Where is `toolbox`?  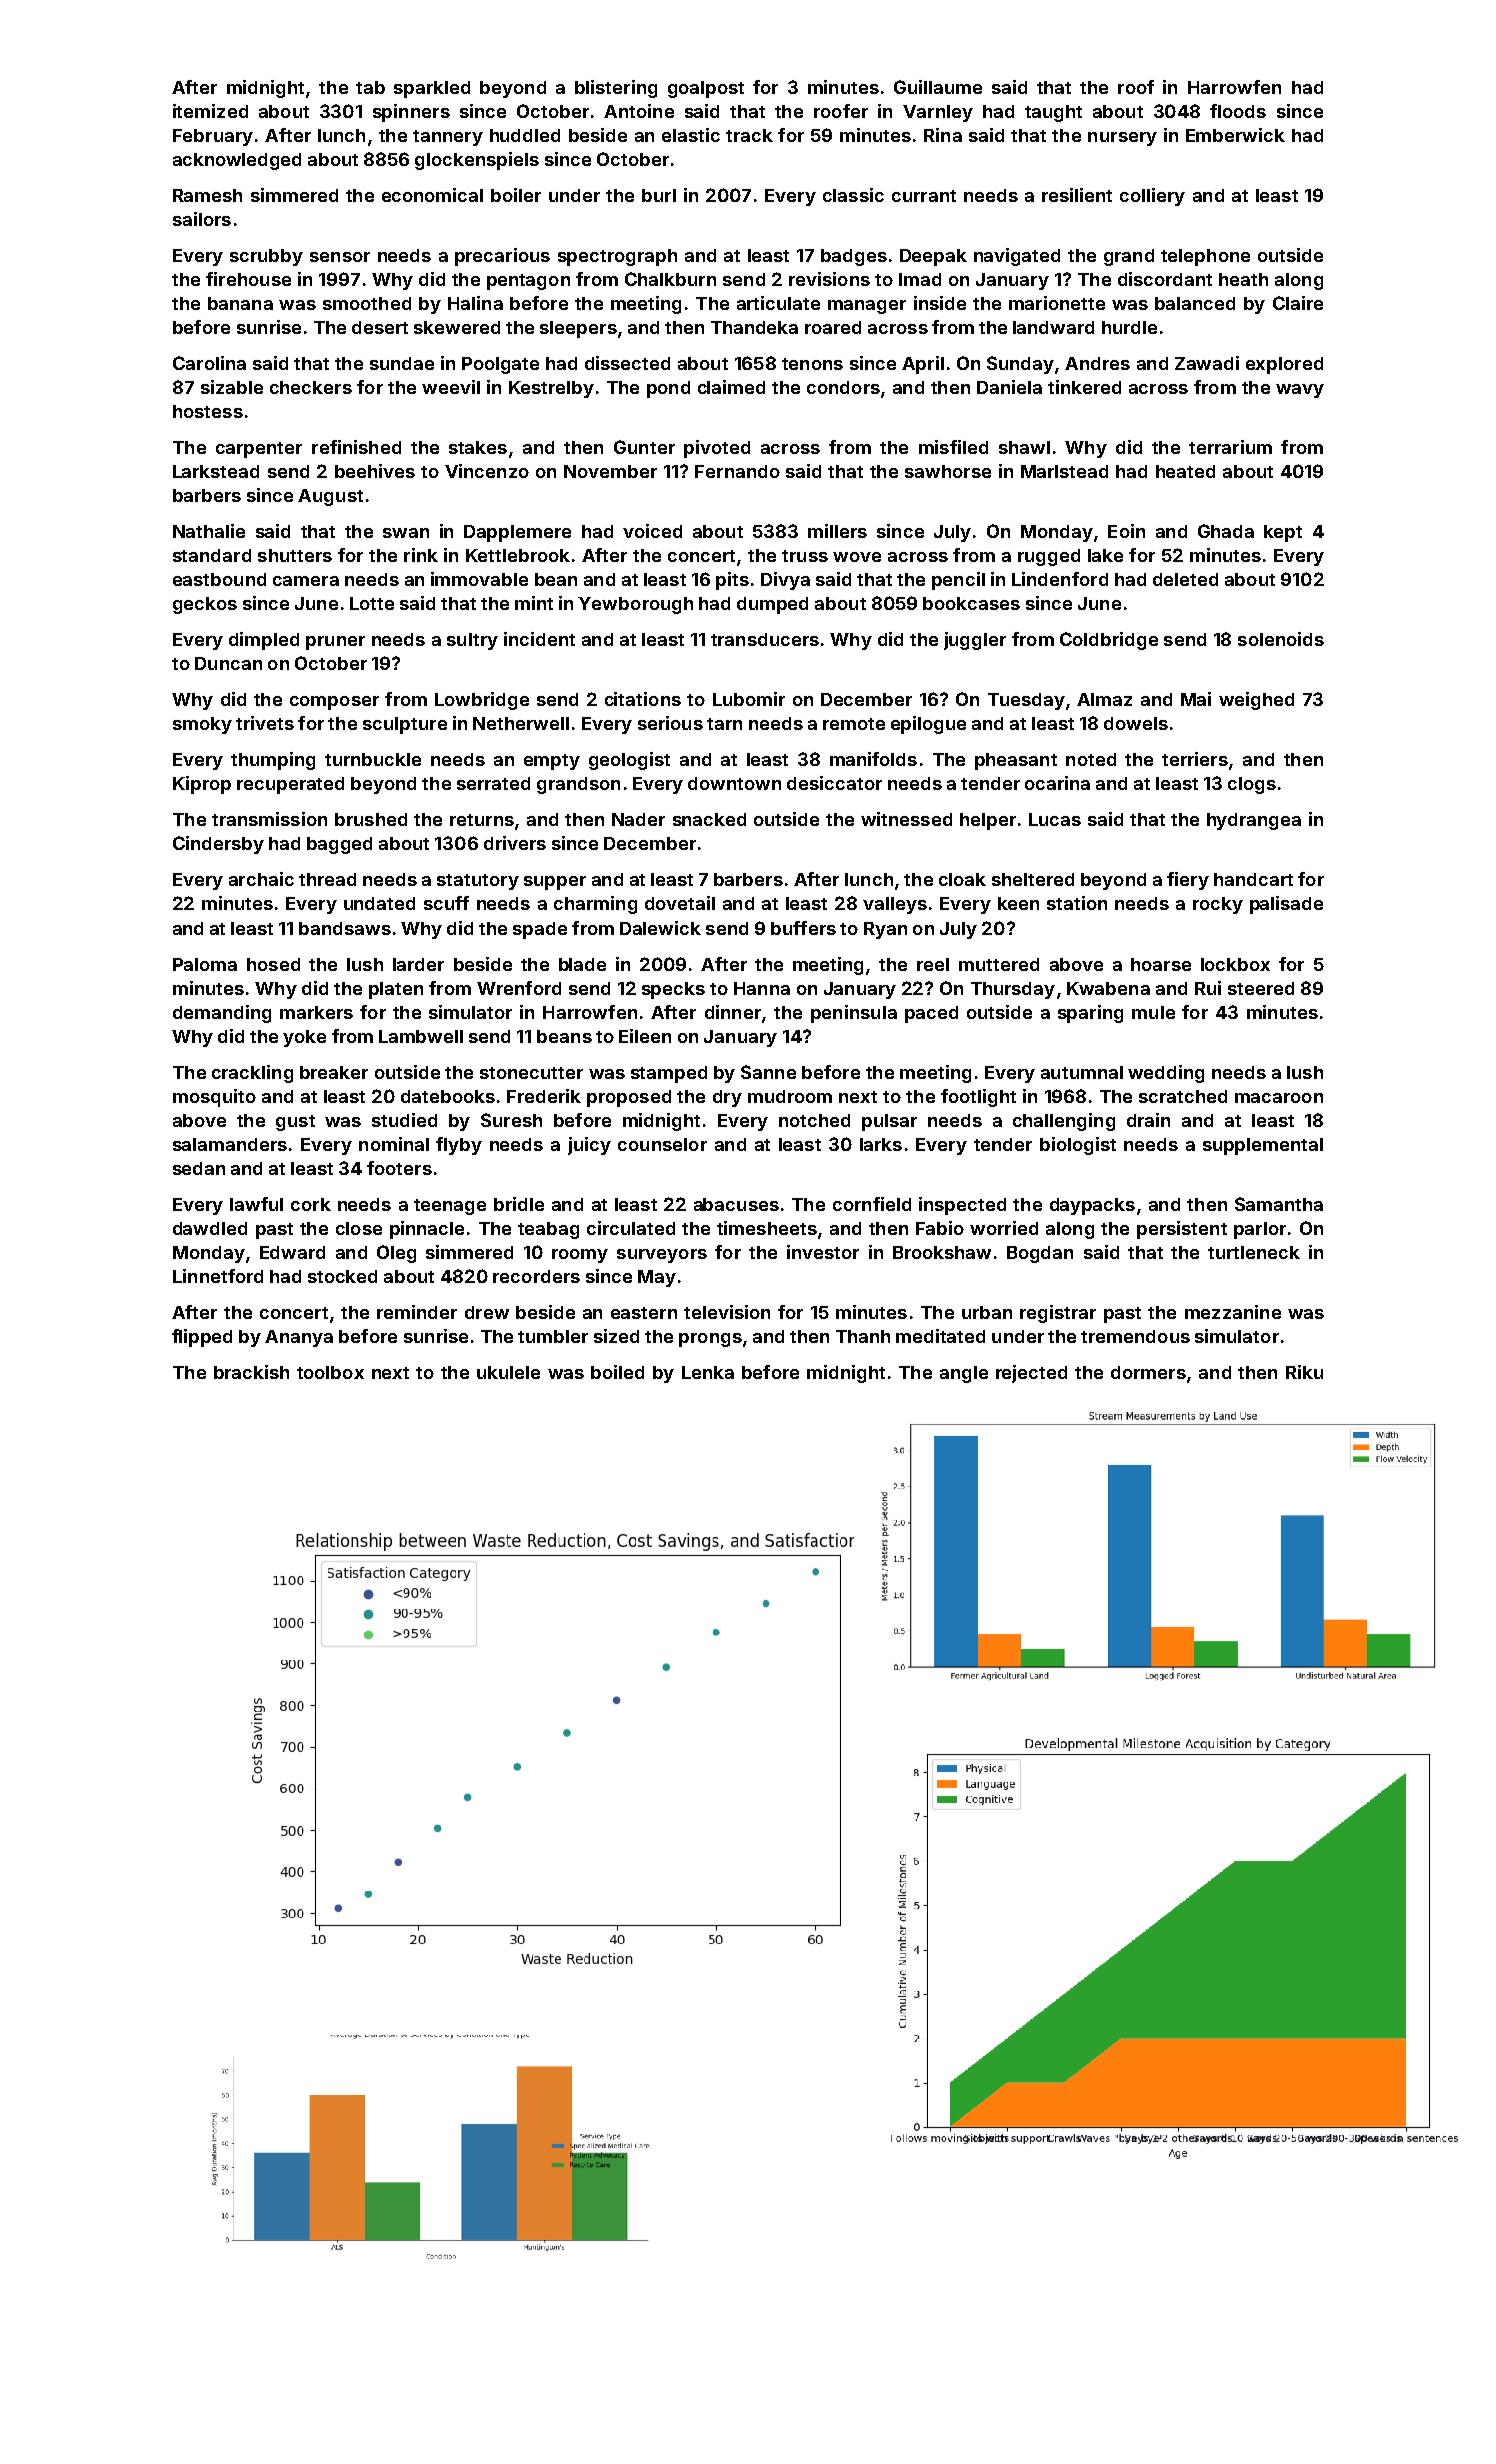 toolbox is located at coordinates (330, 1372).
